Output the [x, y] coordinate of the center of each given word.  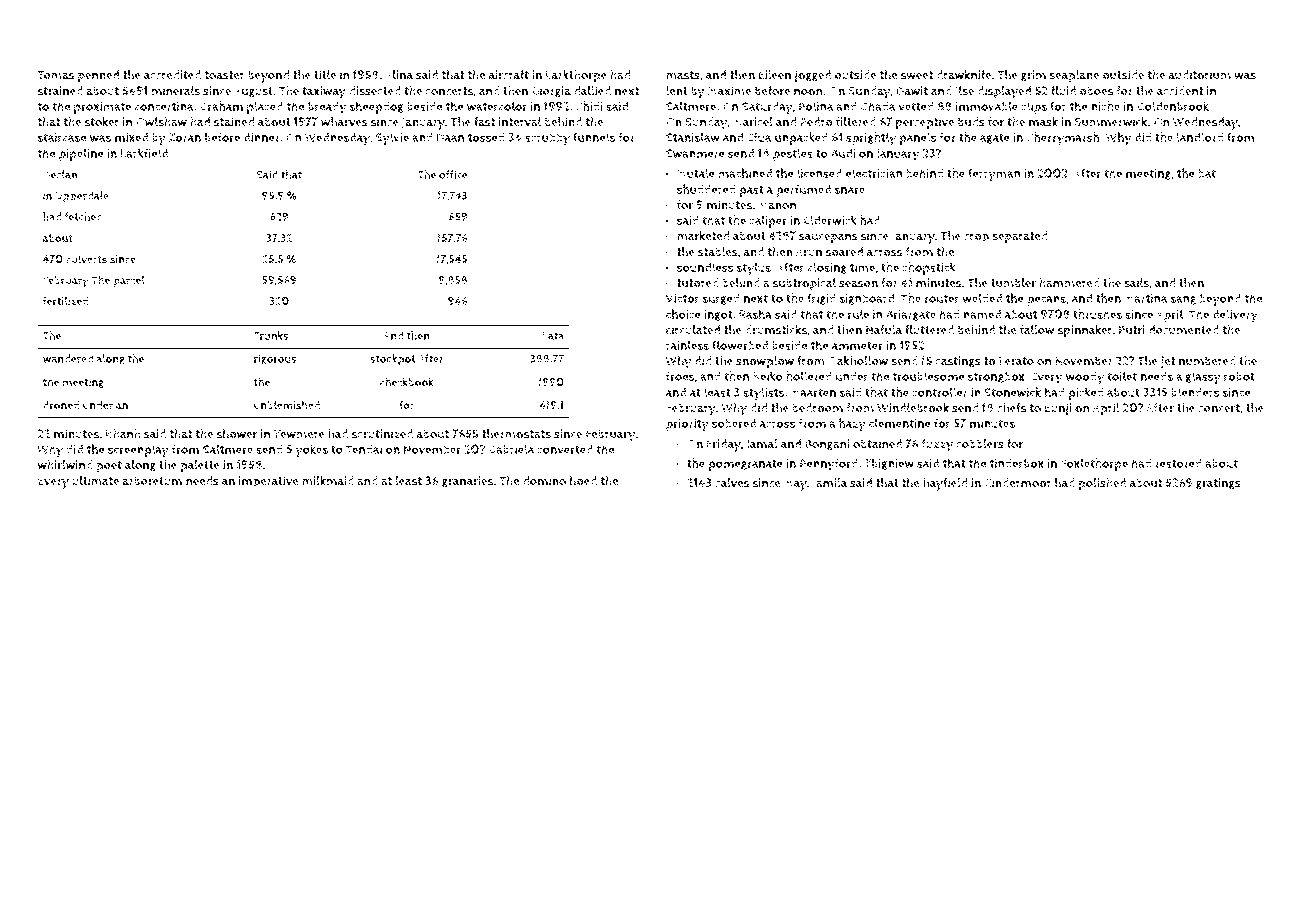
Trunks [271, 335]
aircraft [509, 75]
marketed [703, 236]
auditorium [1200, 75]
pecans [1046, 301]
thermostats [516, 434]
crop [976, 239]
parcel [129, 281]
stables [718, 252]
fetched [84, 216]
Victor [682, 298]
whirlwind [65, 465]
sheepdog [377, 107]
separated [1019, 237]
